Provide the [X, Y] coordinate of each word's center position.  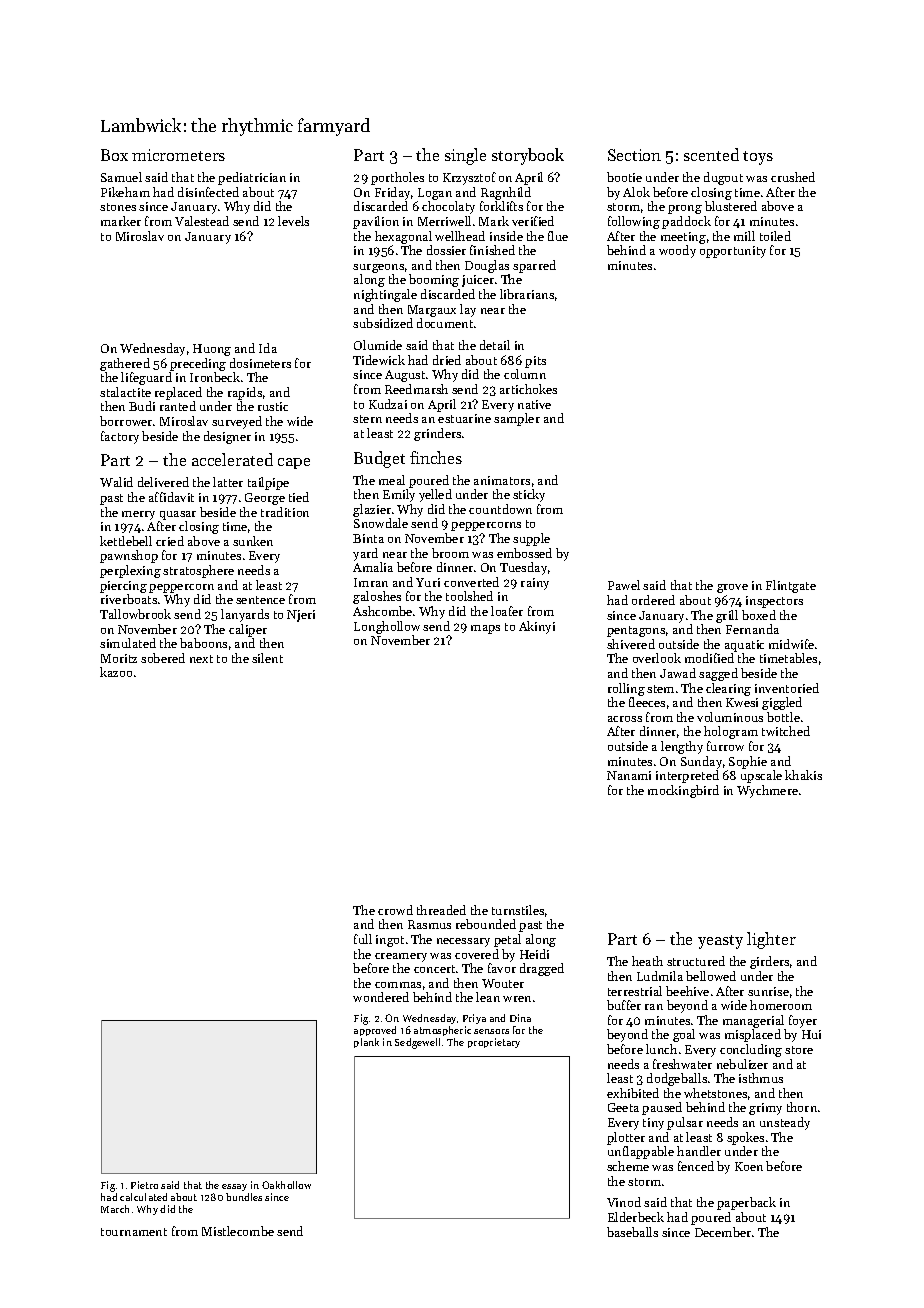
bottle [783, 717]
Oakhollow [286, 1185]
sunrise [768, 991]
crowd [395, 910]
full [363, 939]
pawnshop [129, 556]
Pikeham [125, 192]
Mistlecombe [238, 1231]
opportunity [733, 252]
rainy [535, 584]
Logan [435, 194]
